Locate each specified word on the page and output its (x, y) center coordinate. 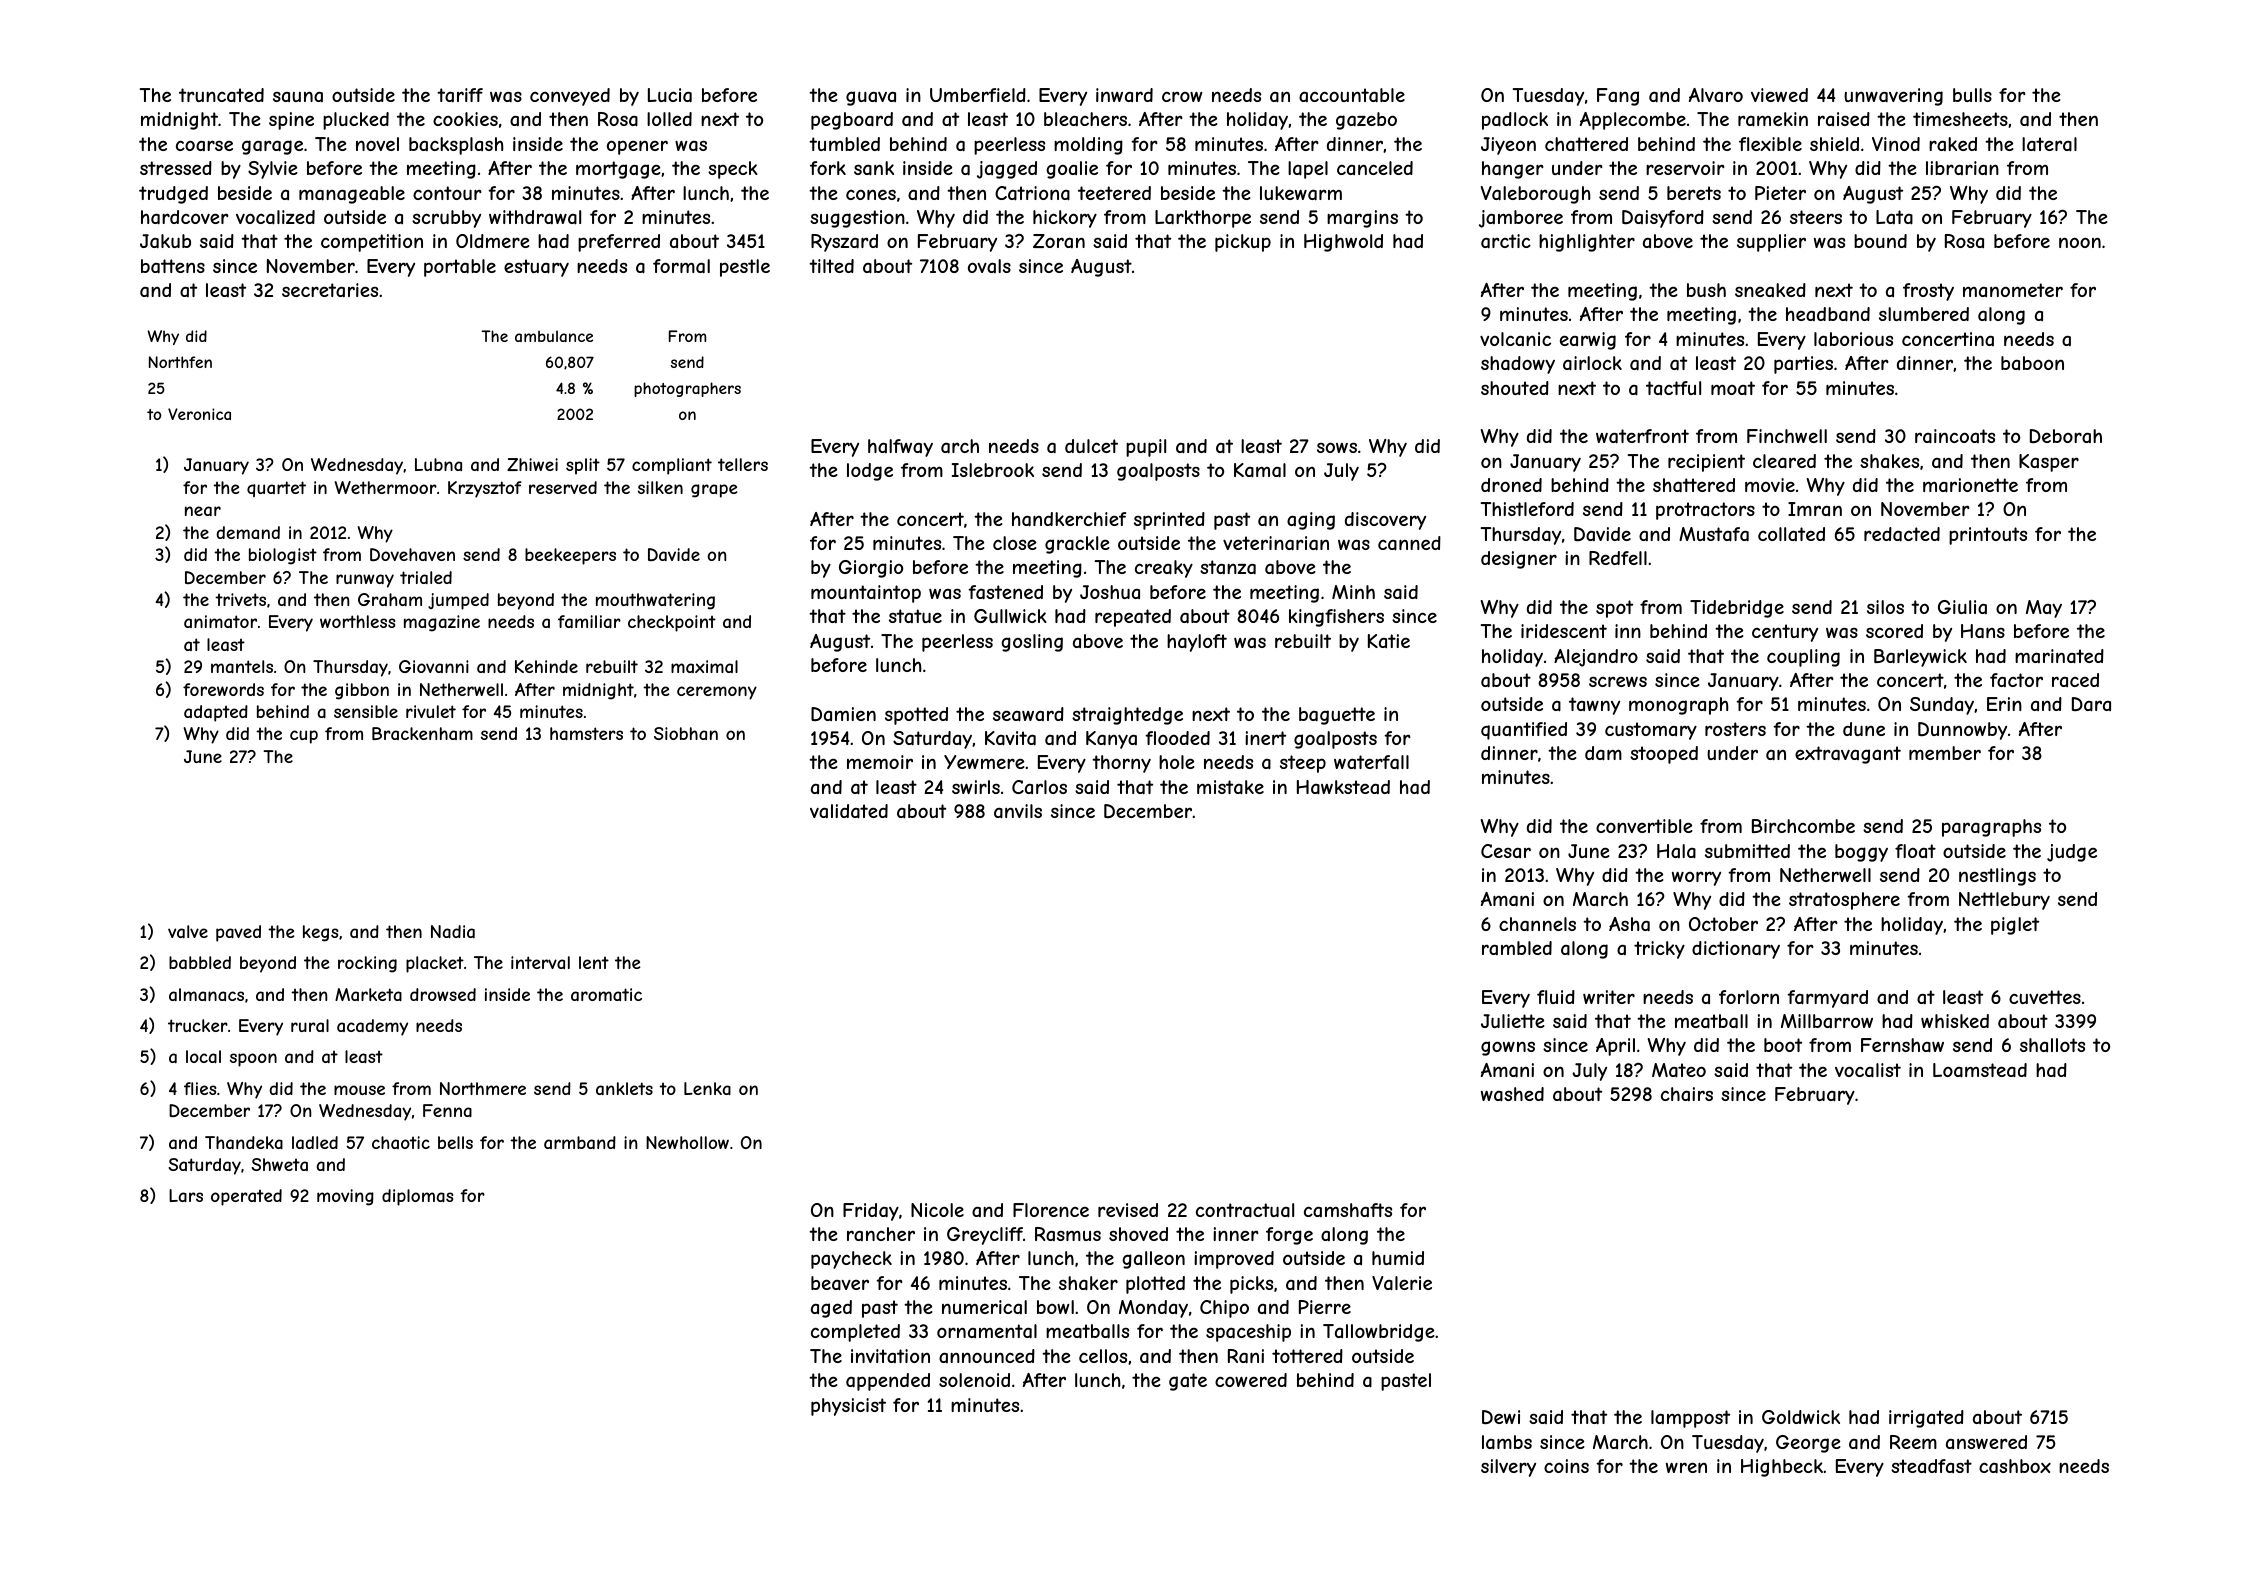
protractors (1705, 511)
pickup (1243, 243)
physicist (848, 1407)
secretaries (330, 290)
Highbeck (1782, 1468)
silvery (1508, 1468)
